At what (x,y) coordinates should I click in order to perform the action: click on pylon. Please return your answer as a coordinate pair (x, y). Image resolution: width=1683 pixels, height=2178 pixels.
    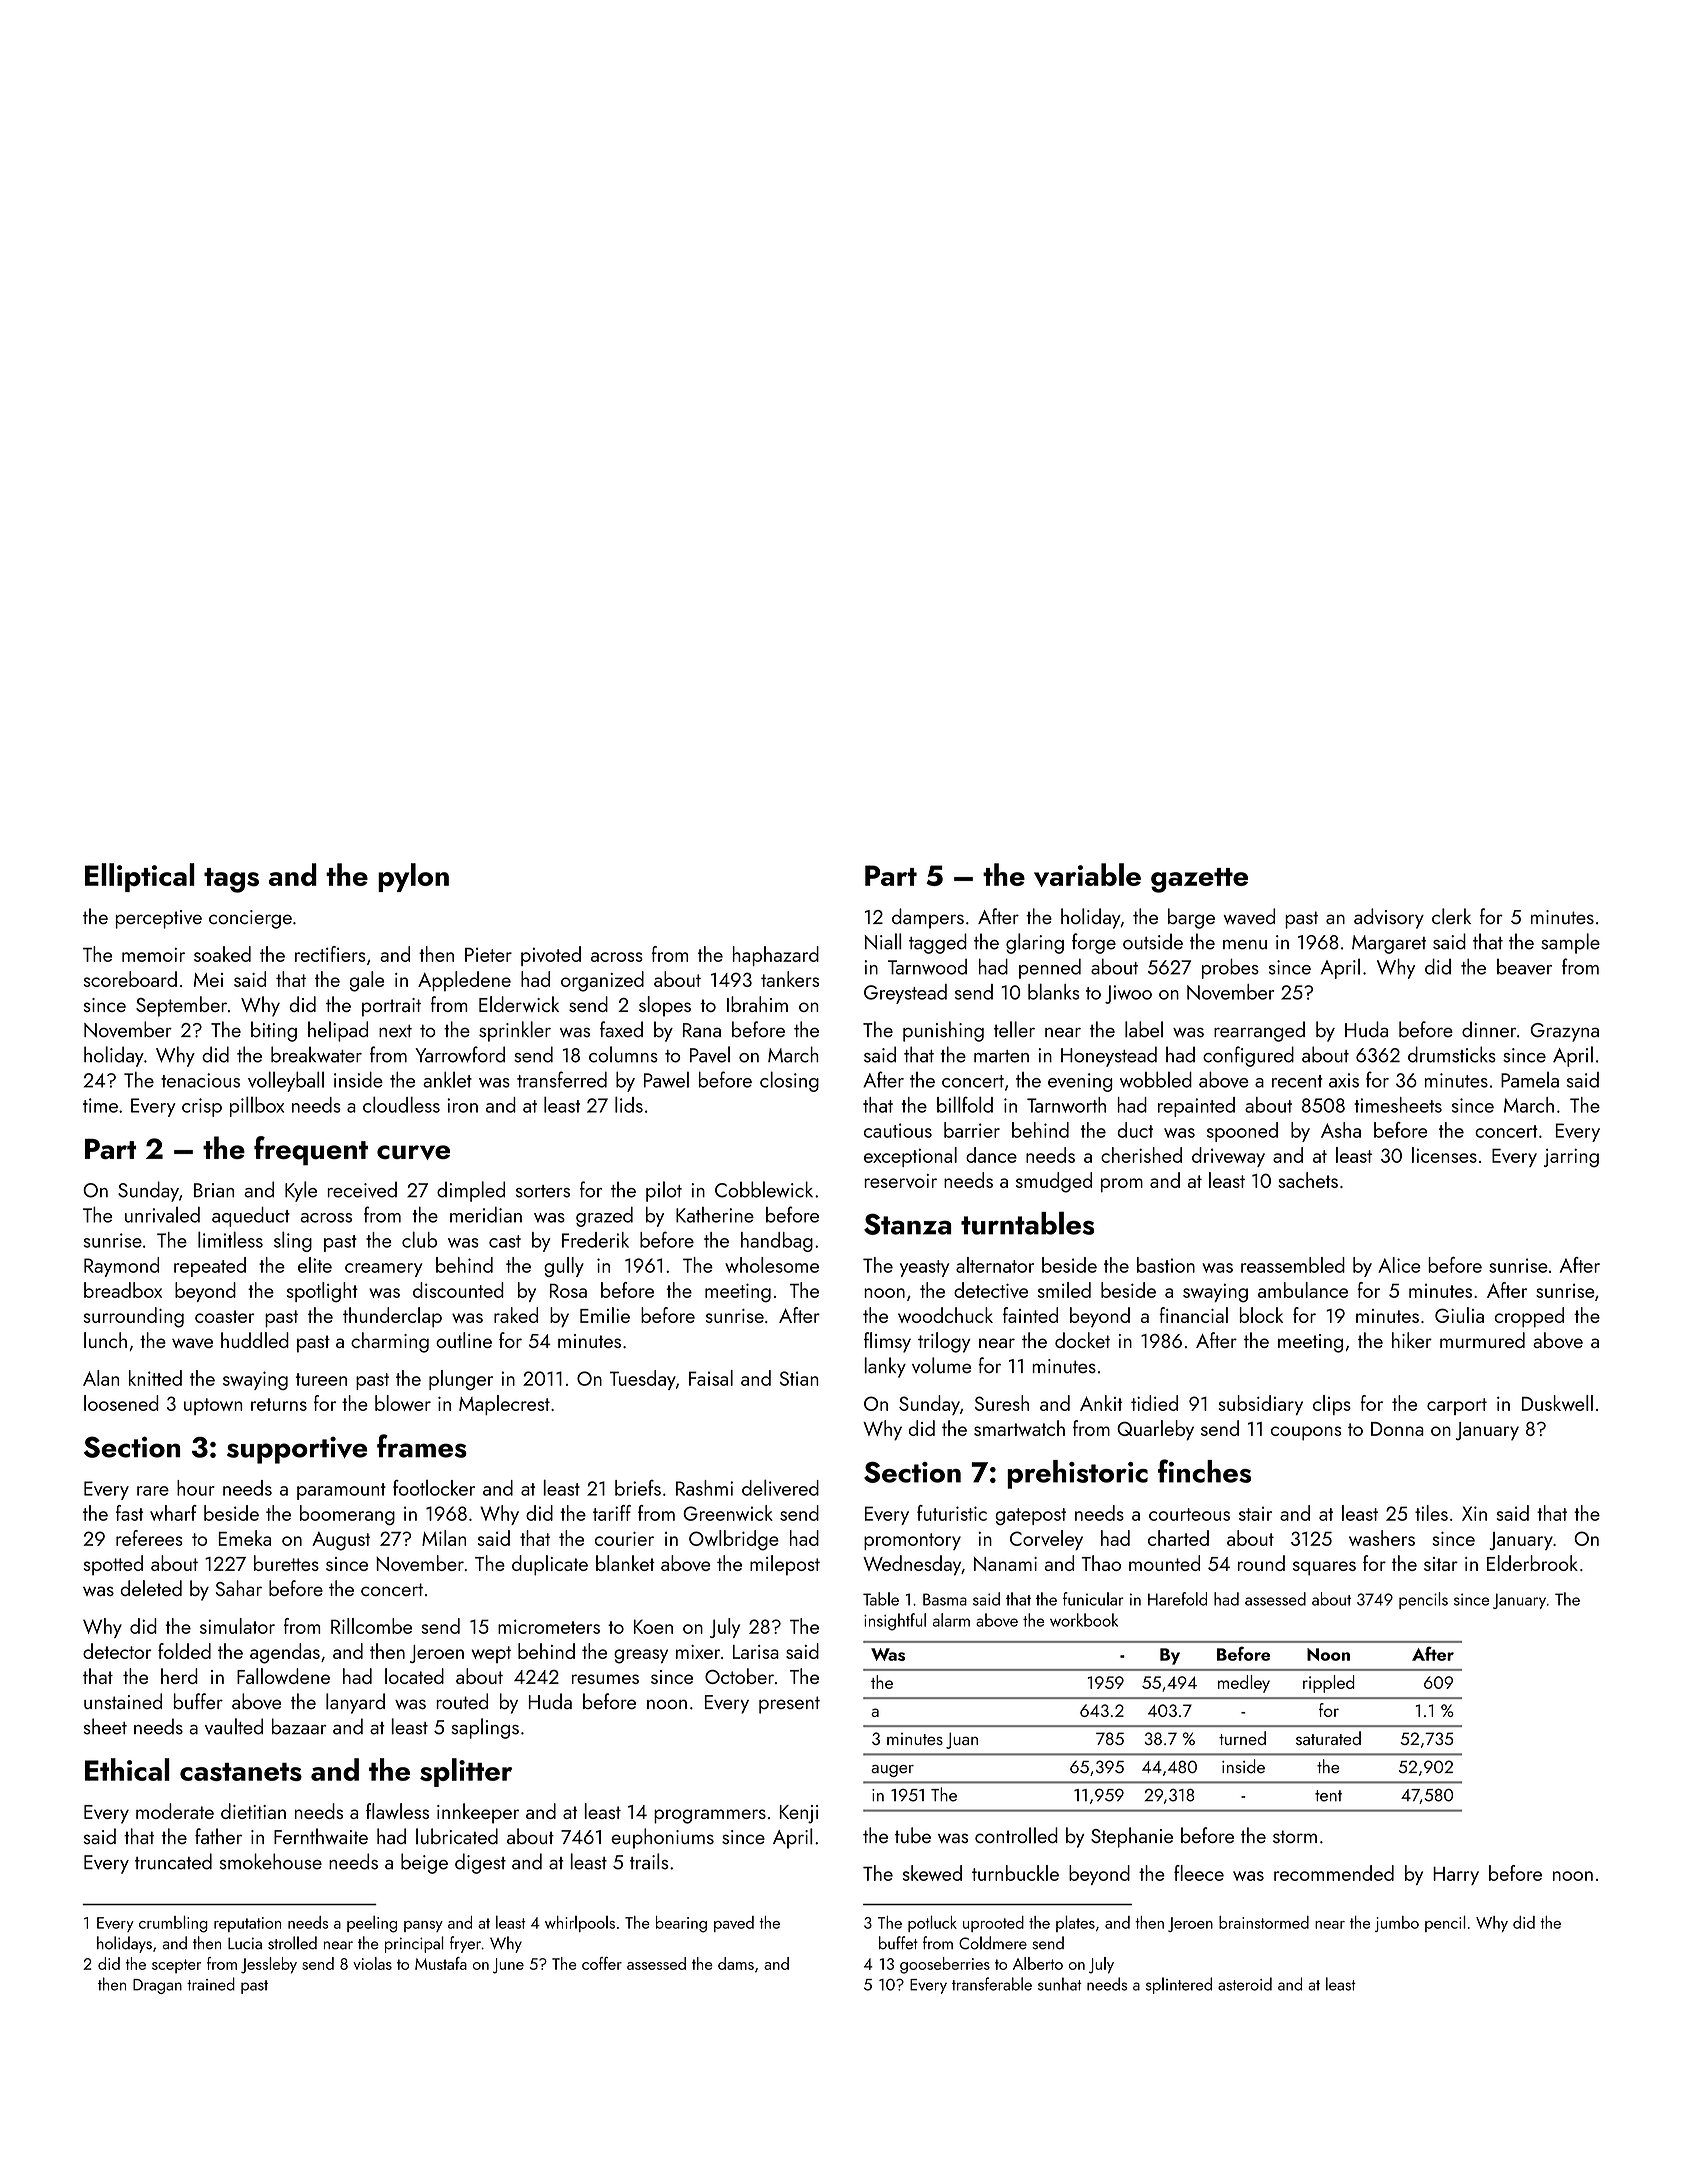
    Looking at the image, I should click on (413, 877).
